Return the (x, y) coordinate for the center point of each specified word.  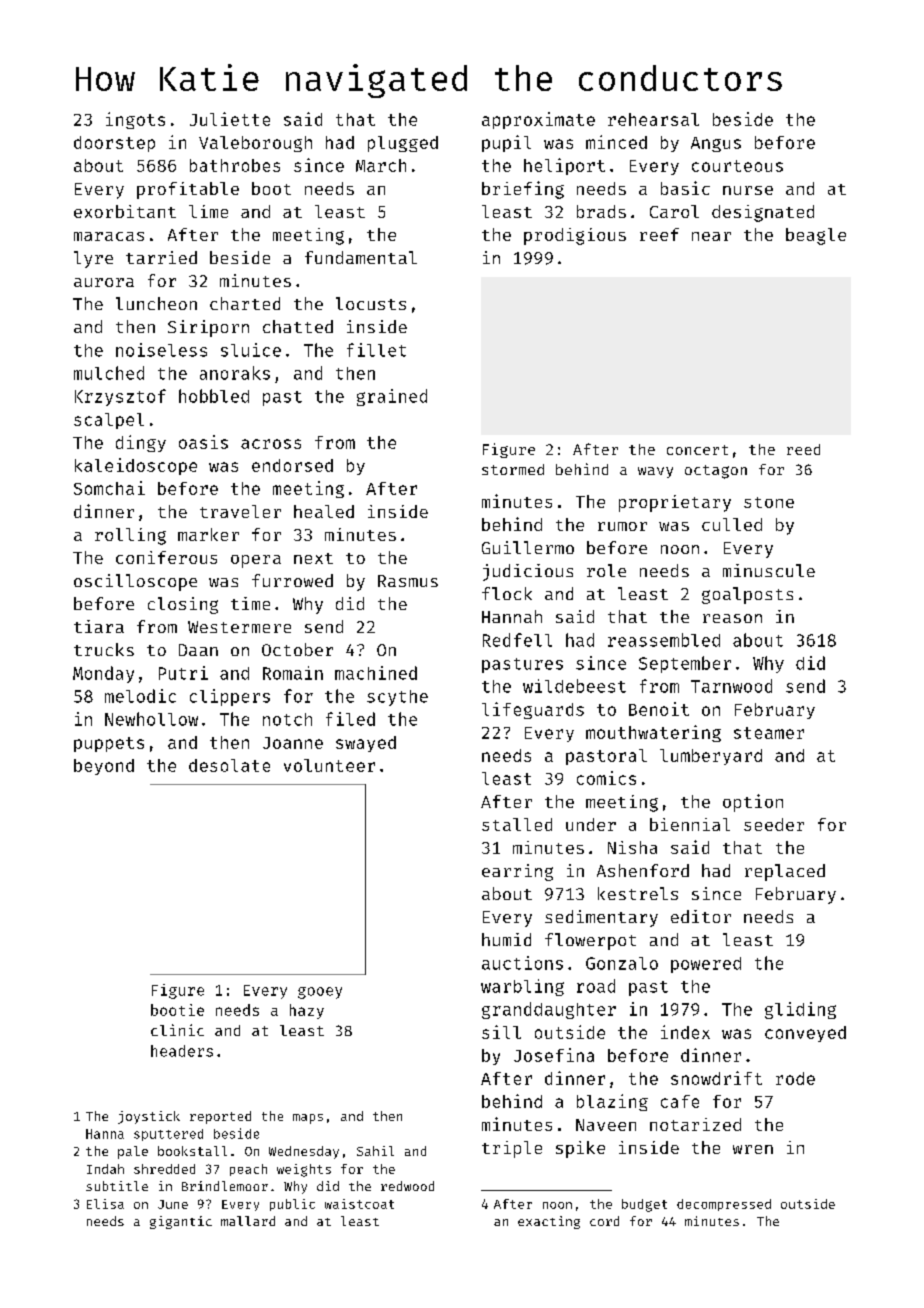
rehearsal (653, 119)
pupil (506, 143)
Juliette (230, 119)
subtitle (117, 1186)
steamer (769, 733)
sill (501, 1032)
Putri (183, 673)
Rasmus (408, 581)
